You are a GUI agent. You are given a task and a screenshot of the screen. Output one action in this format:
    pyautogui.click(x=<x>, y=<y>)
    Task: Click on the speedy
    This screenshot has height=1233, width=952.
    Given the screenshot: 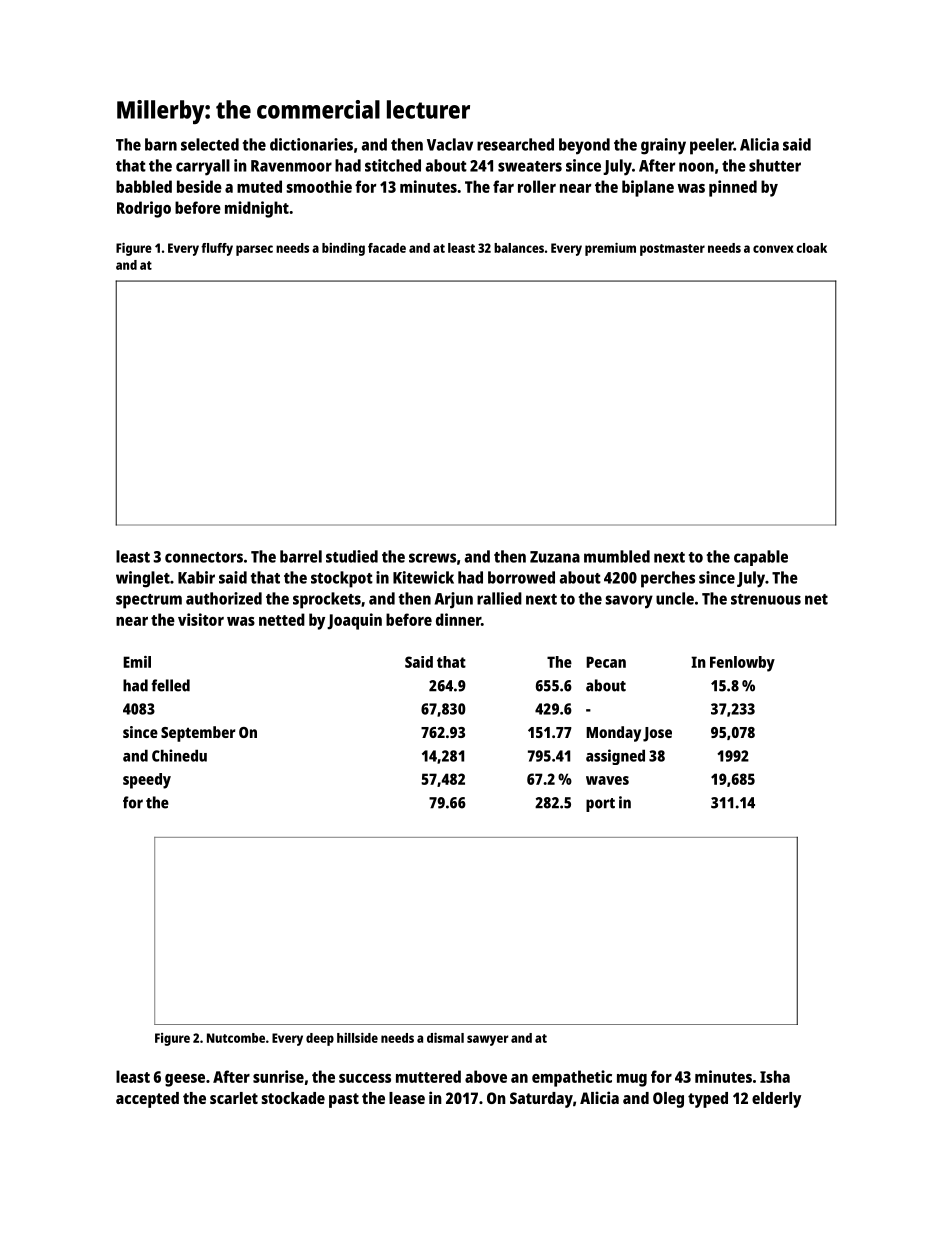 What is the action you would take?
    pyautogui.click(x=147, y=781)
